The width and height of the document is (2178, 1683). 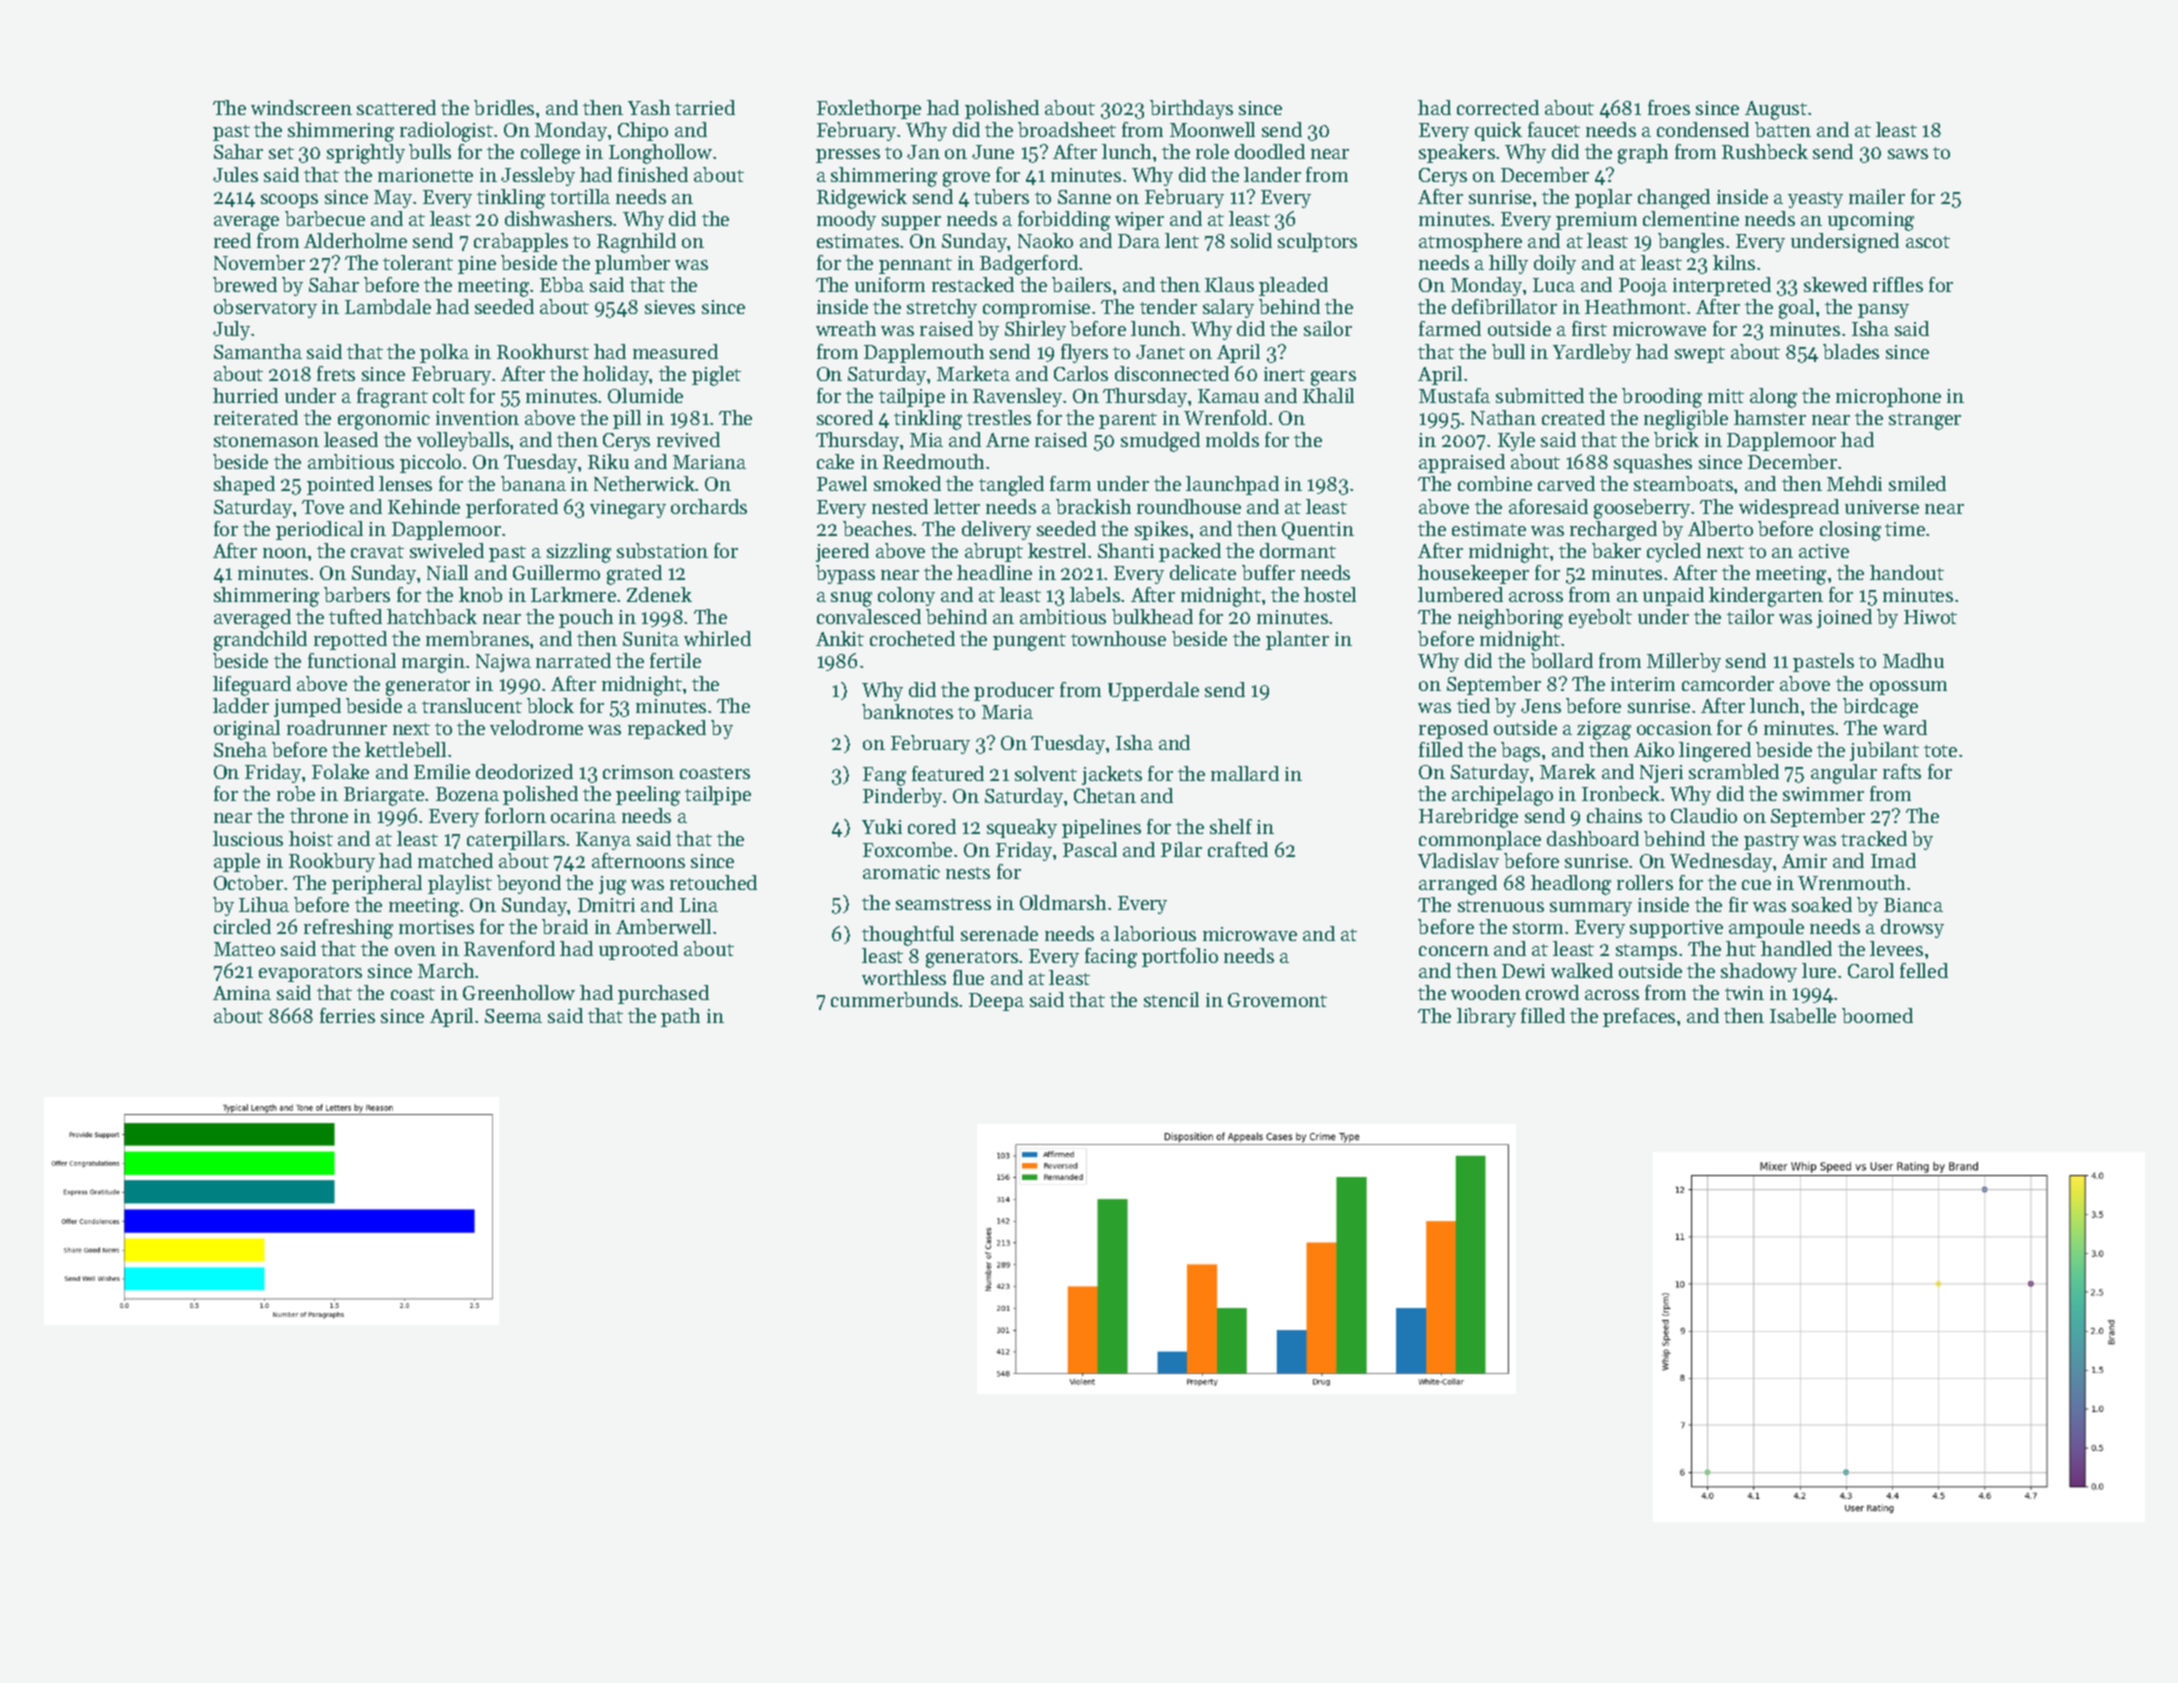 What do you see at coordinates (1498, 107) in the document?
I see `corrected` at bounding box center [1498, 107].
